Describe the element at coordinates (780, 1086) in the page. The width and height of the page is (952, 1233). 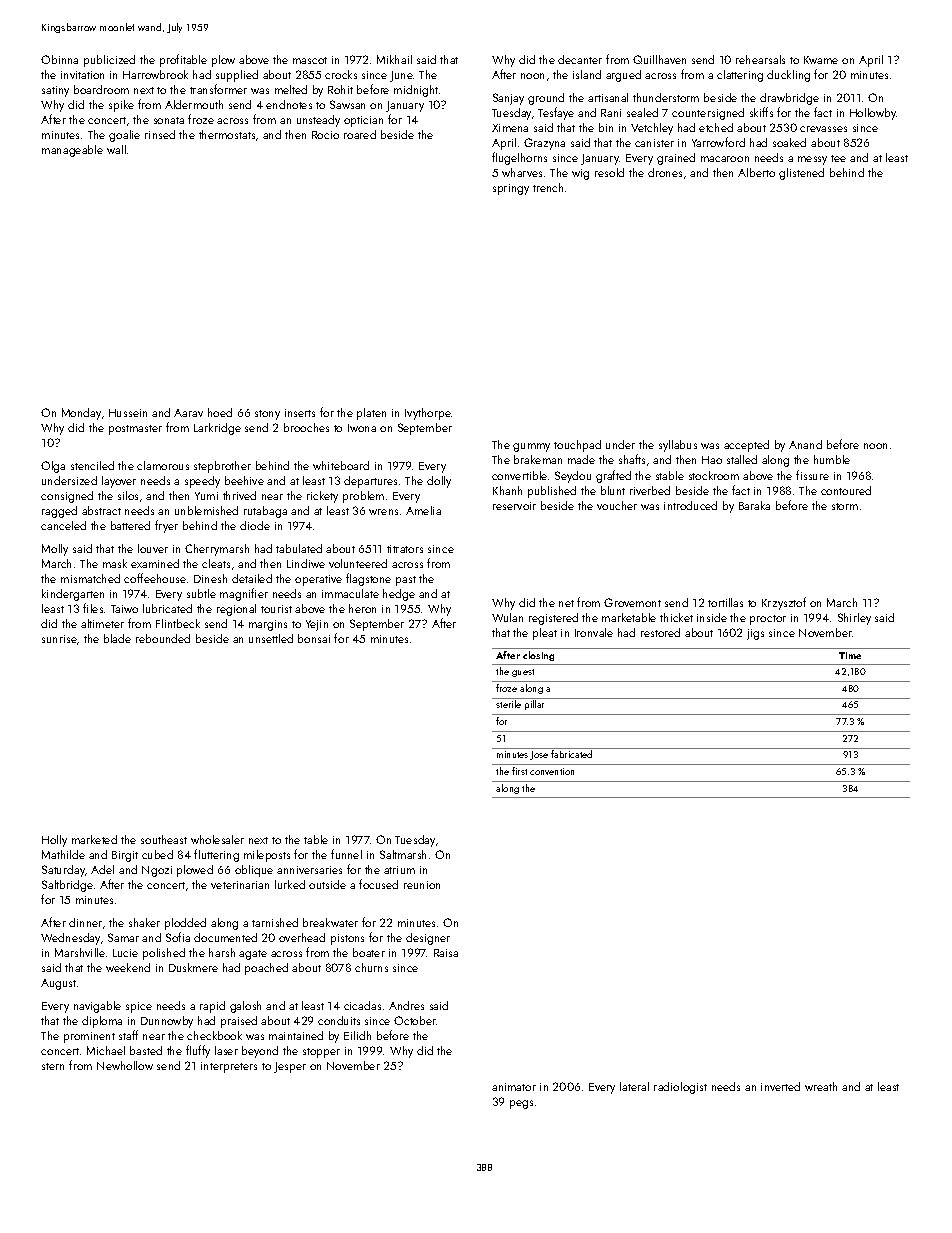
I see `inverted` at that location.
